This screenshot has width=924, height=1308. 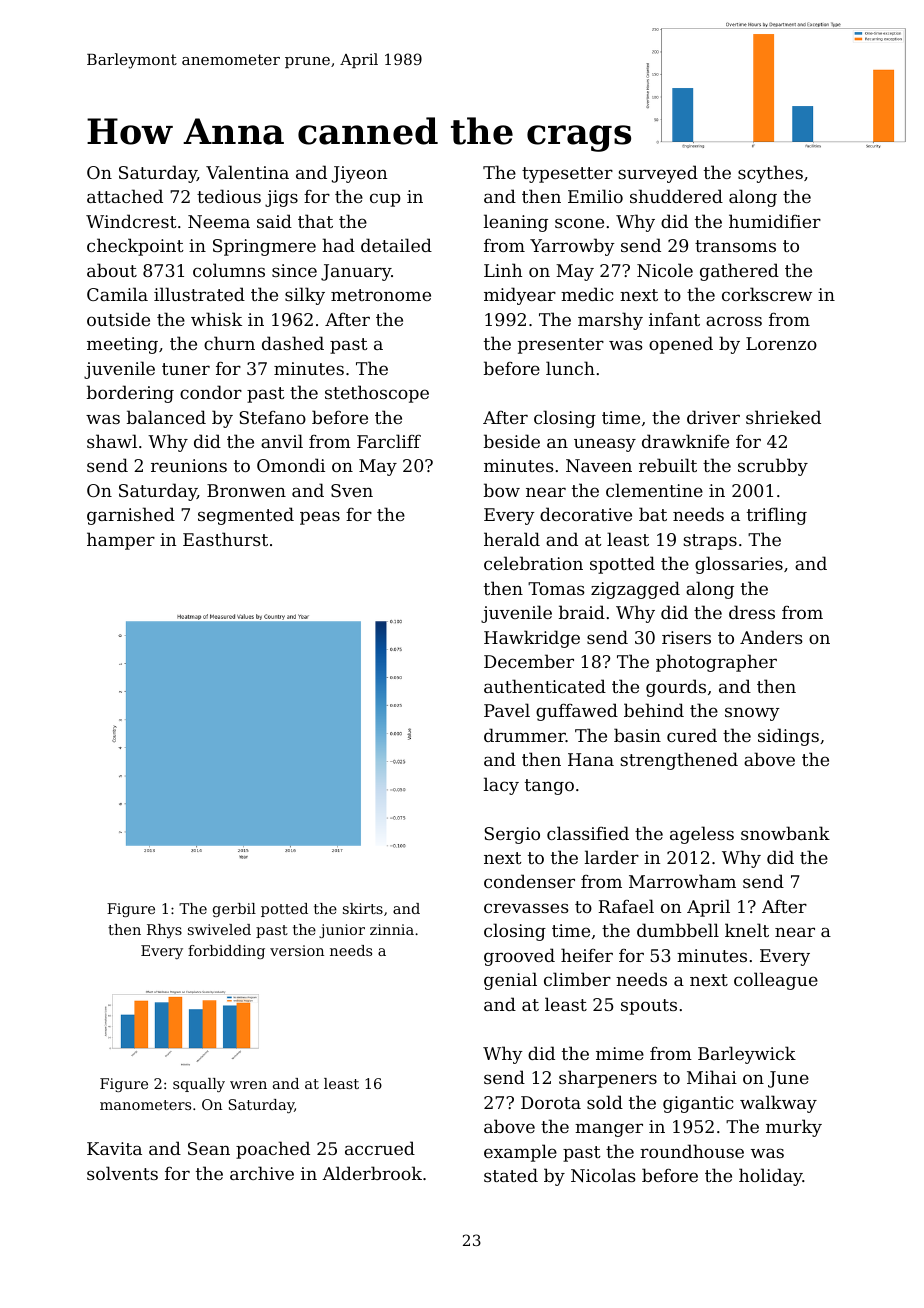 I want to click on solvents, so click(x=122, y=1173).
